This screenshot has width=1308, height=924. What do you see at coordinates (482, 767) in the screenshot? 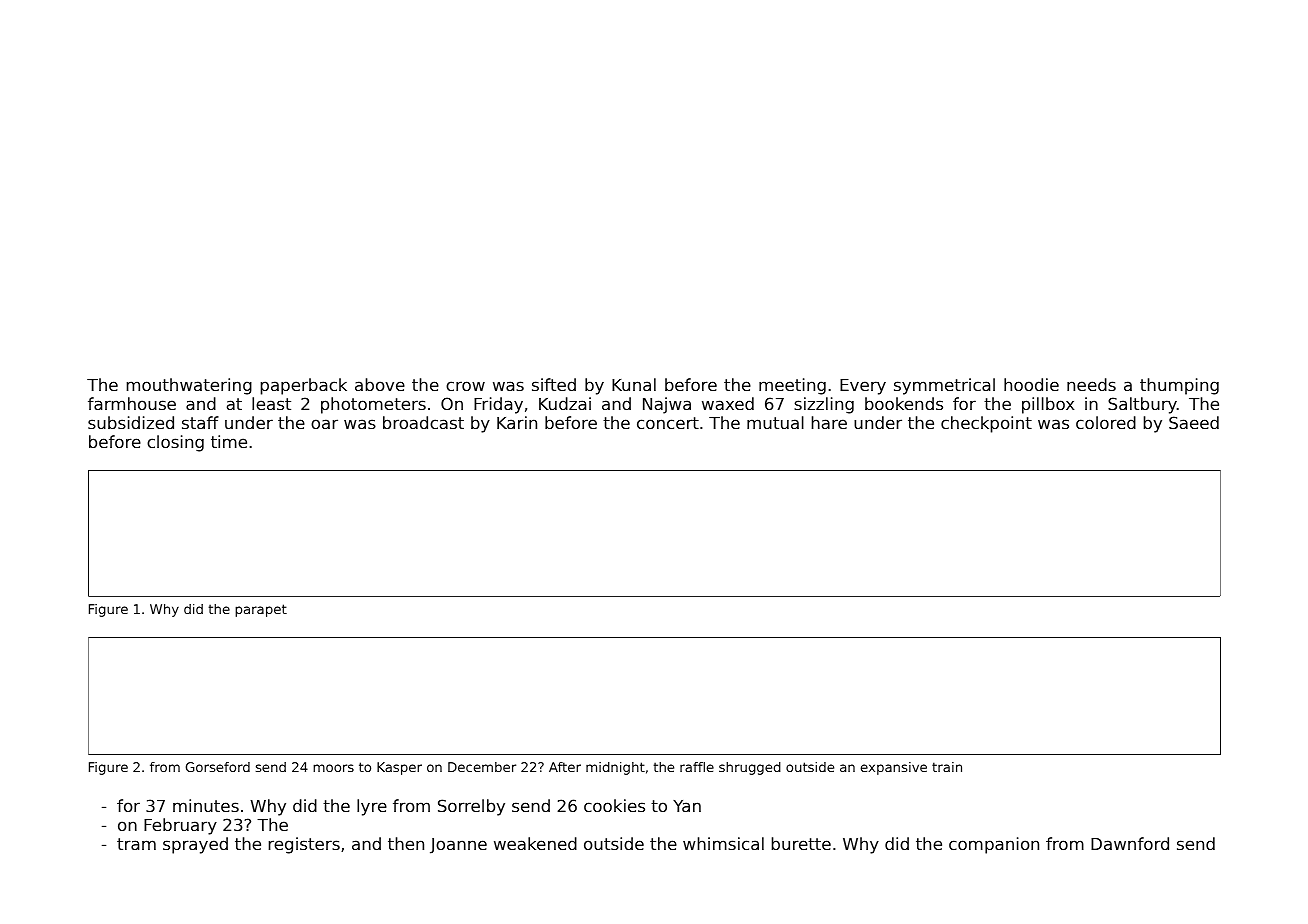
I see `December` at bounding box center [482, 767].
